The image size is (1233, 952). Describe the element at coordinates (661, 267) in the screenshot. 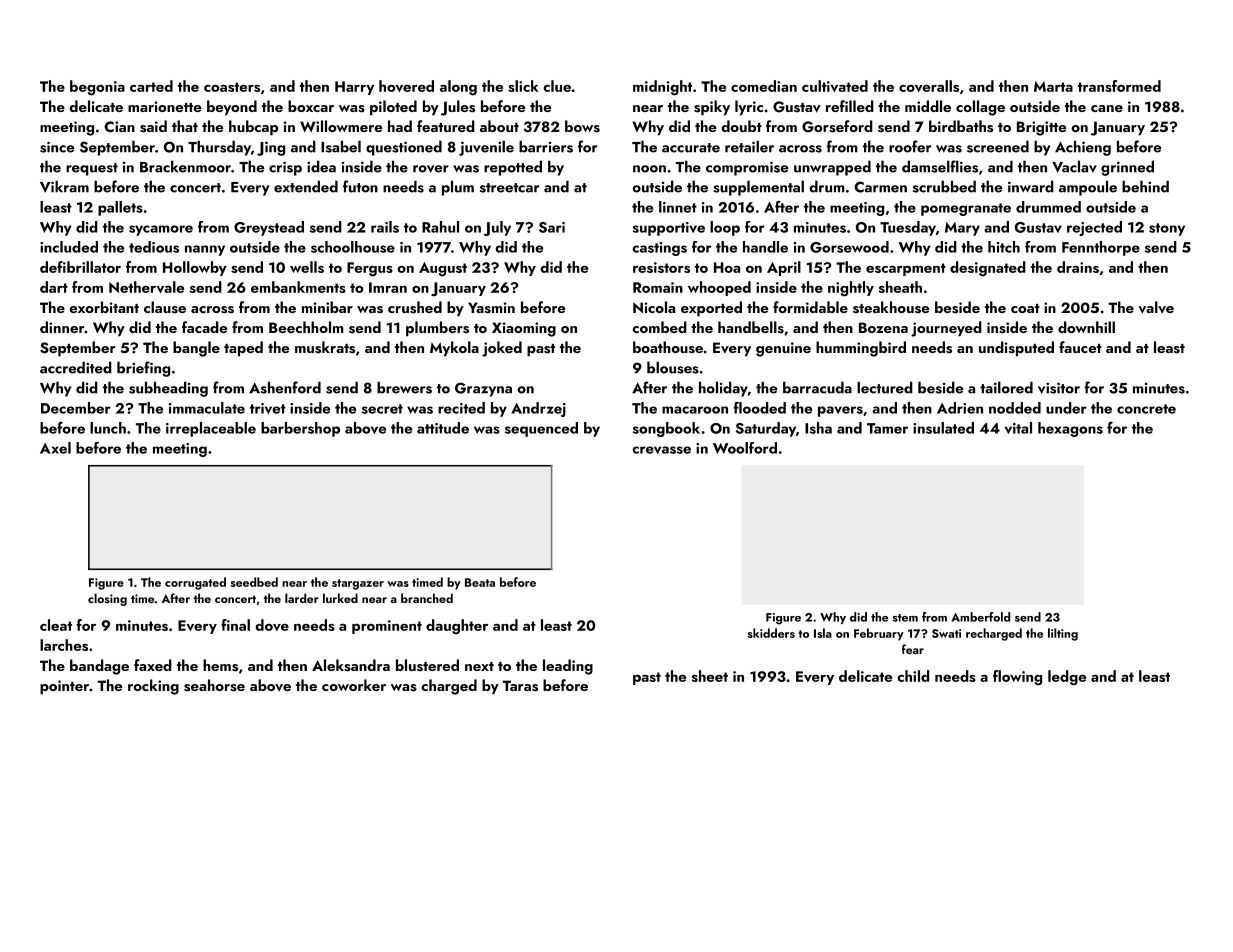

I see `resistors` at that location.
